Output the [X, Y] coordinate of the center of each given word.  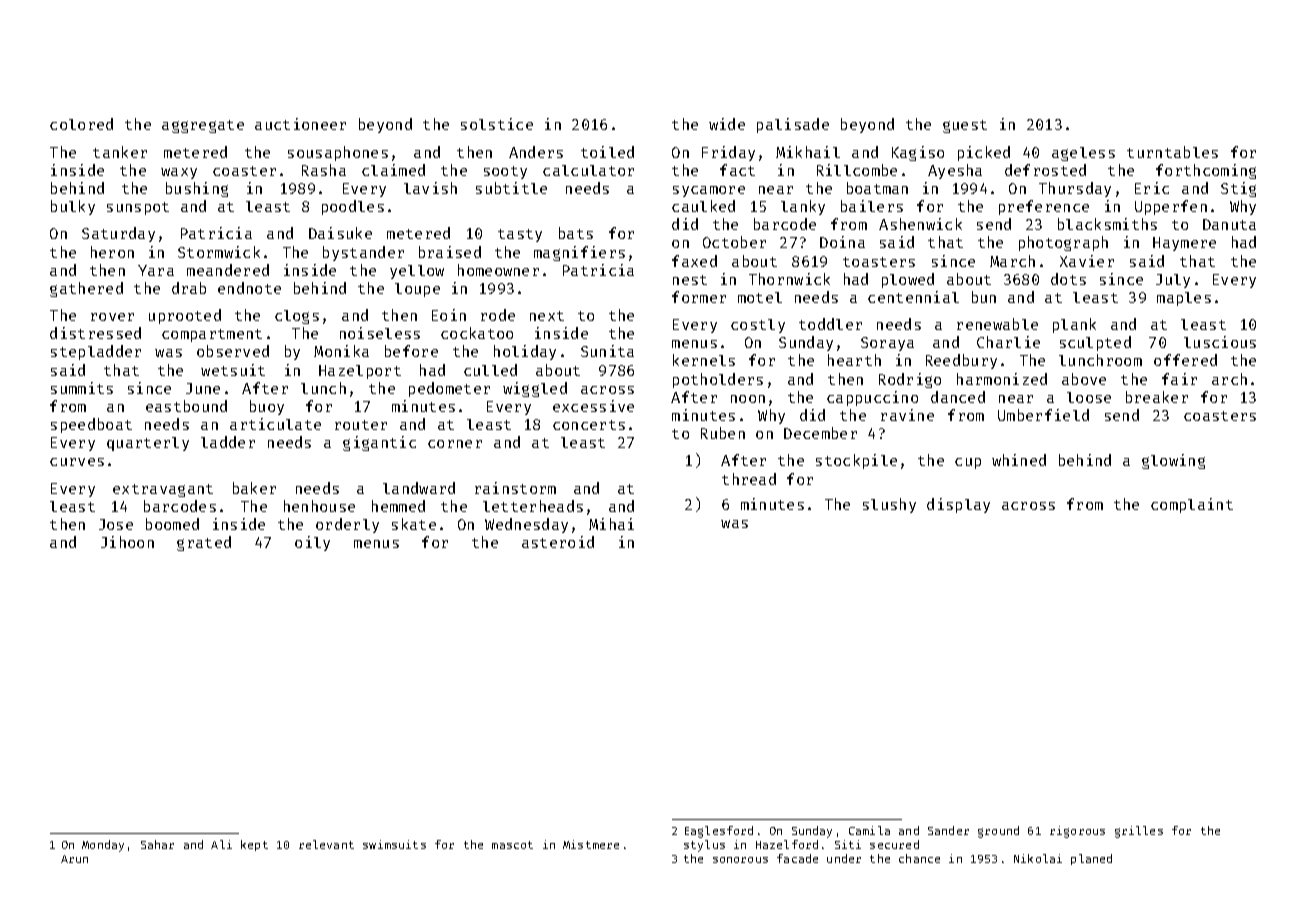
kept [254, 845]
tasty [520, 235]
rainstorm [515, 488]
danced [958, 397]
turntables [1172, 152]
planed [1091, 859]
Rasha [324, 170]
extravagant [163, 490]
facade [797, 858]
